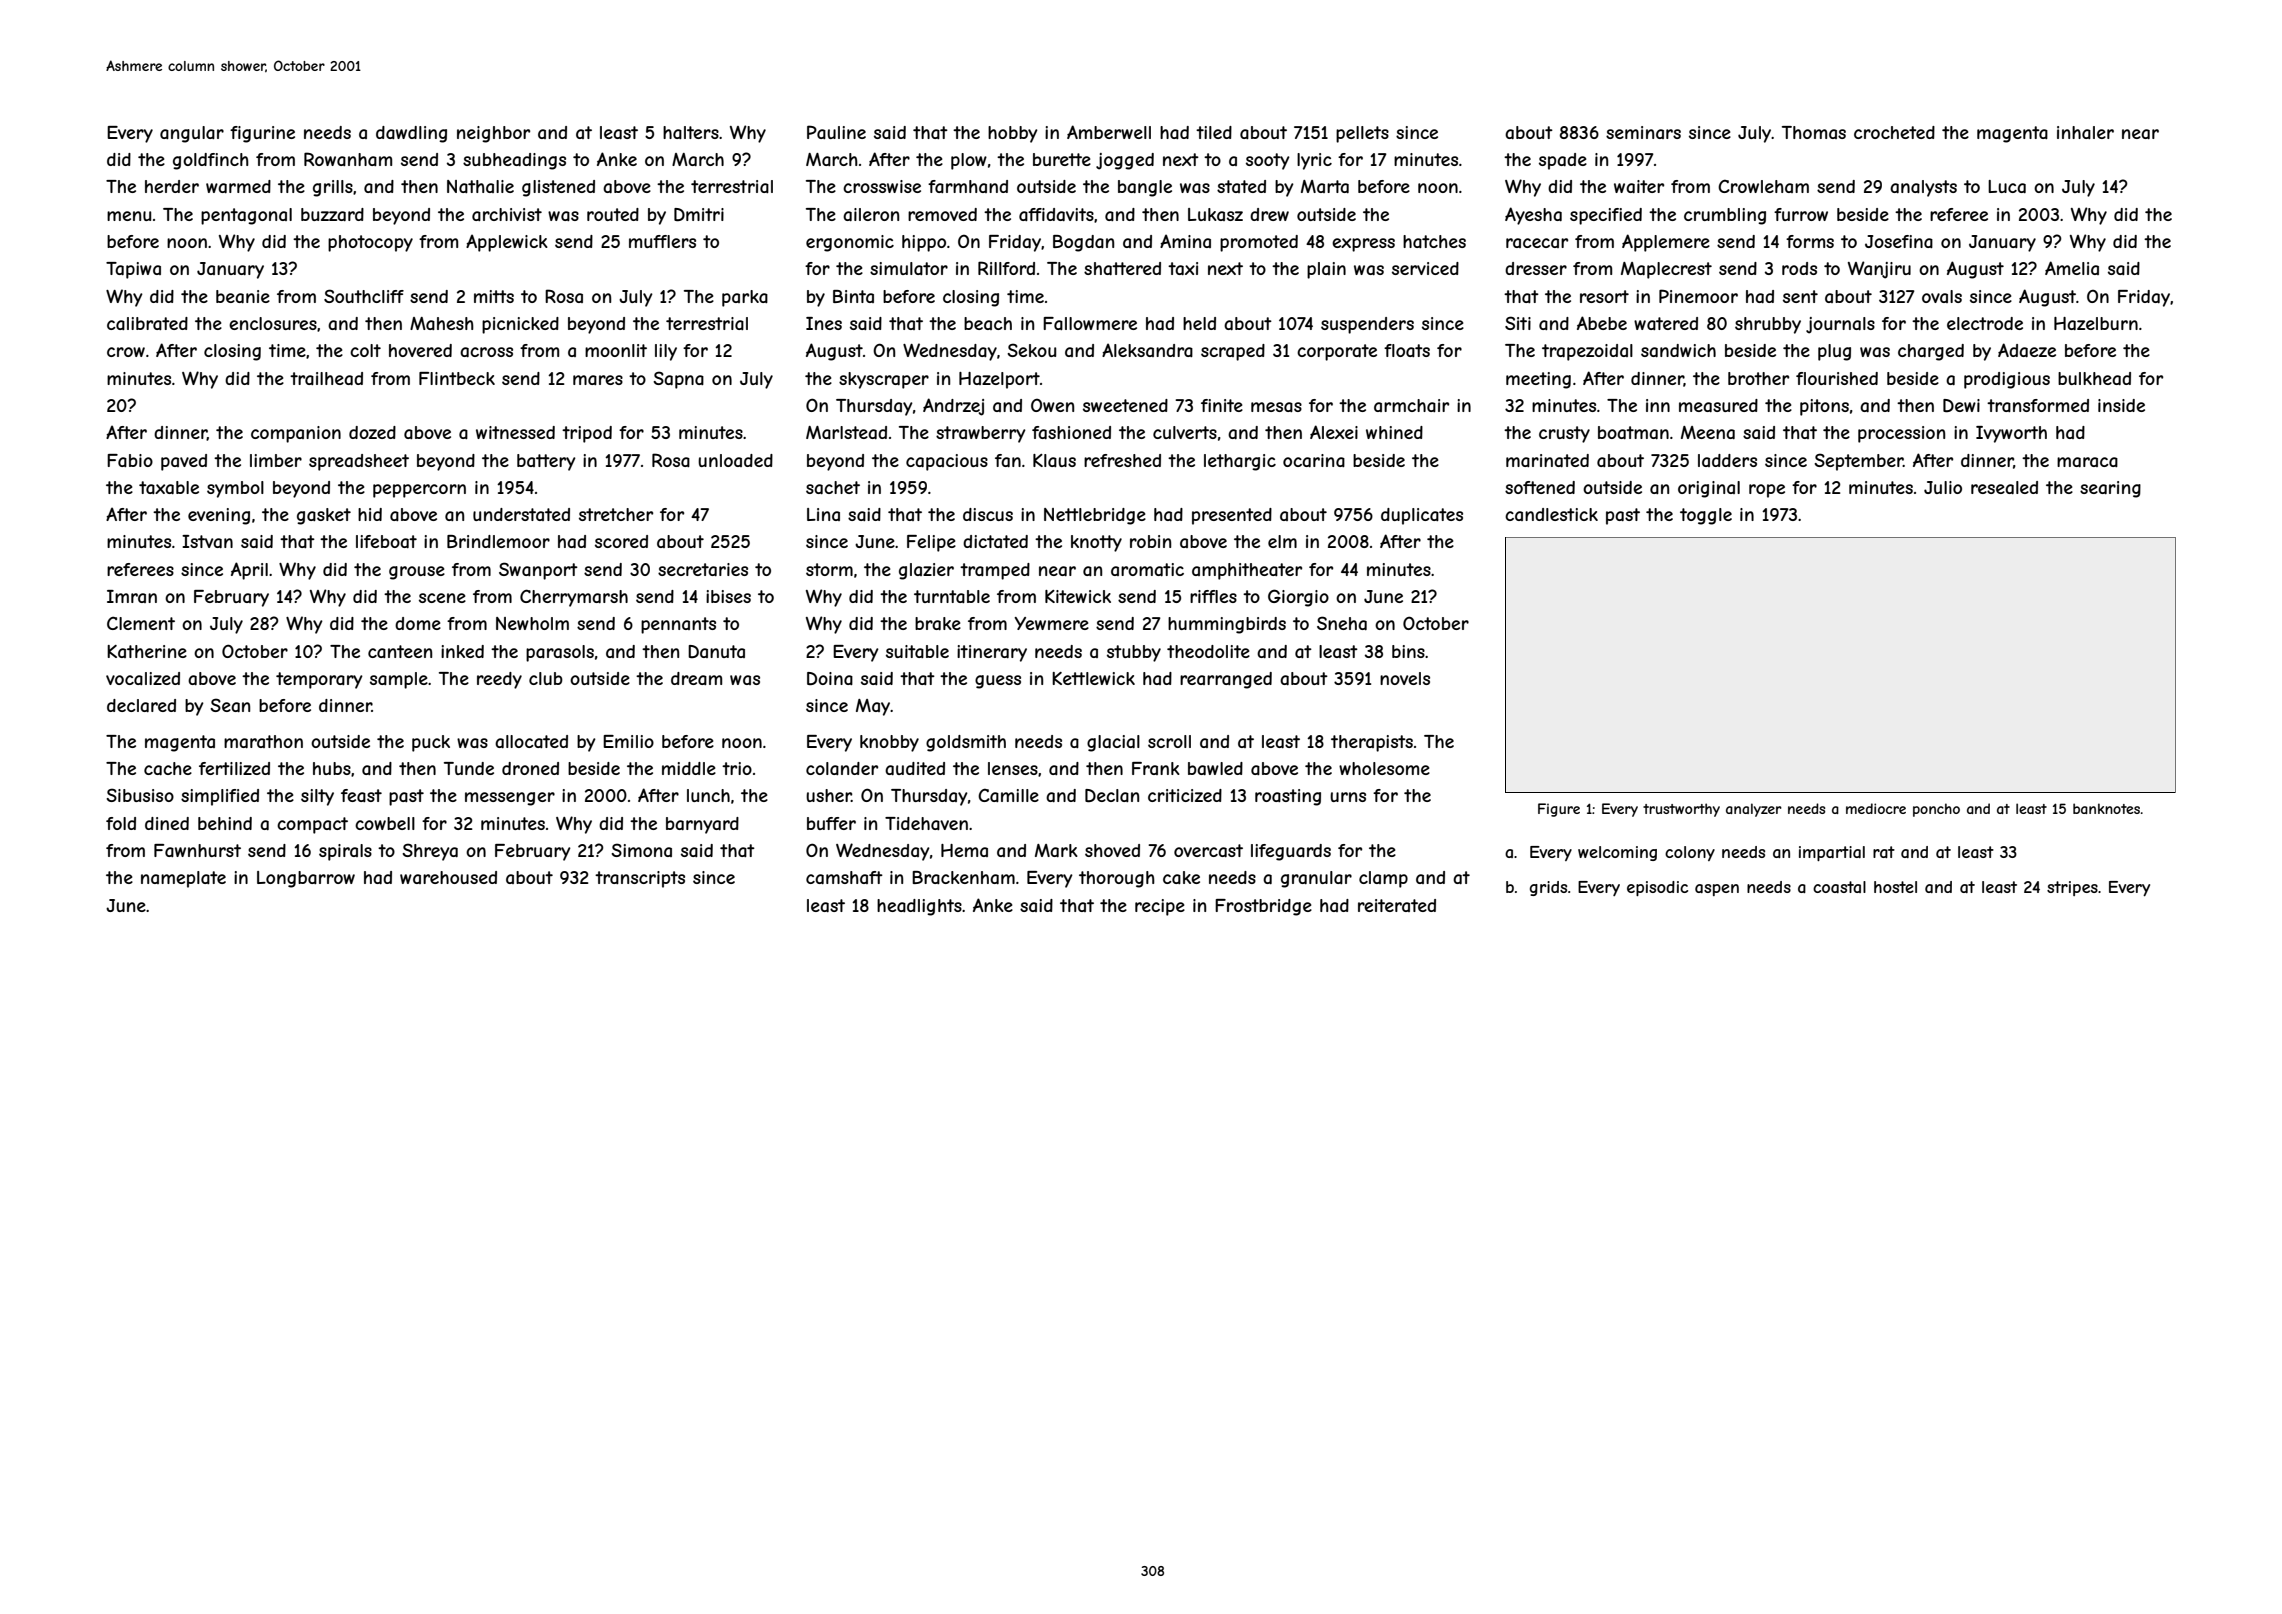 The height and width of the page is (1614, 2282). What do you see at coordinates (1706, 516) in the page?
I see `toggle` at bounding box center [1706, 516].
